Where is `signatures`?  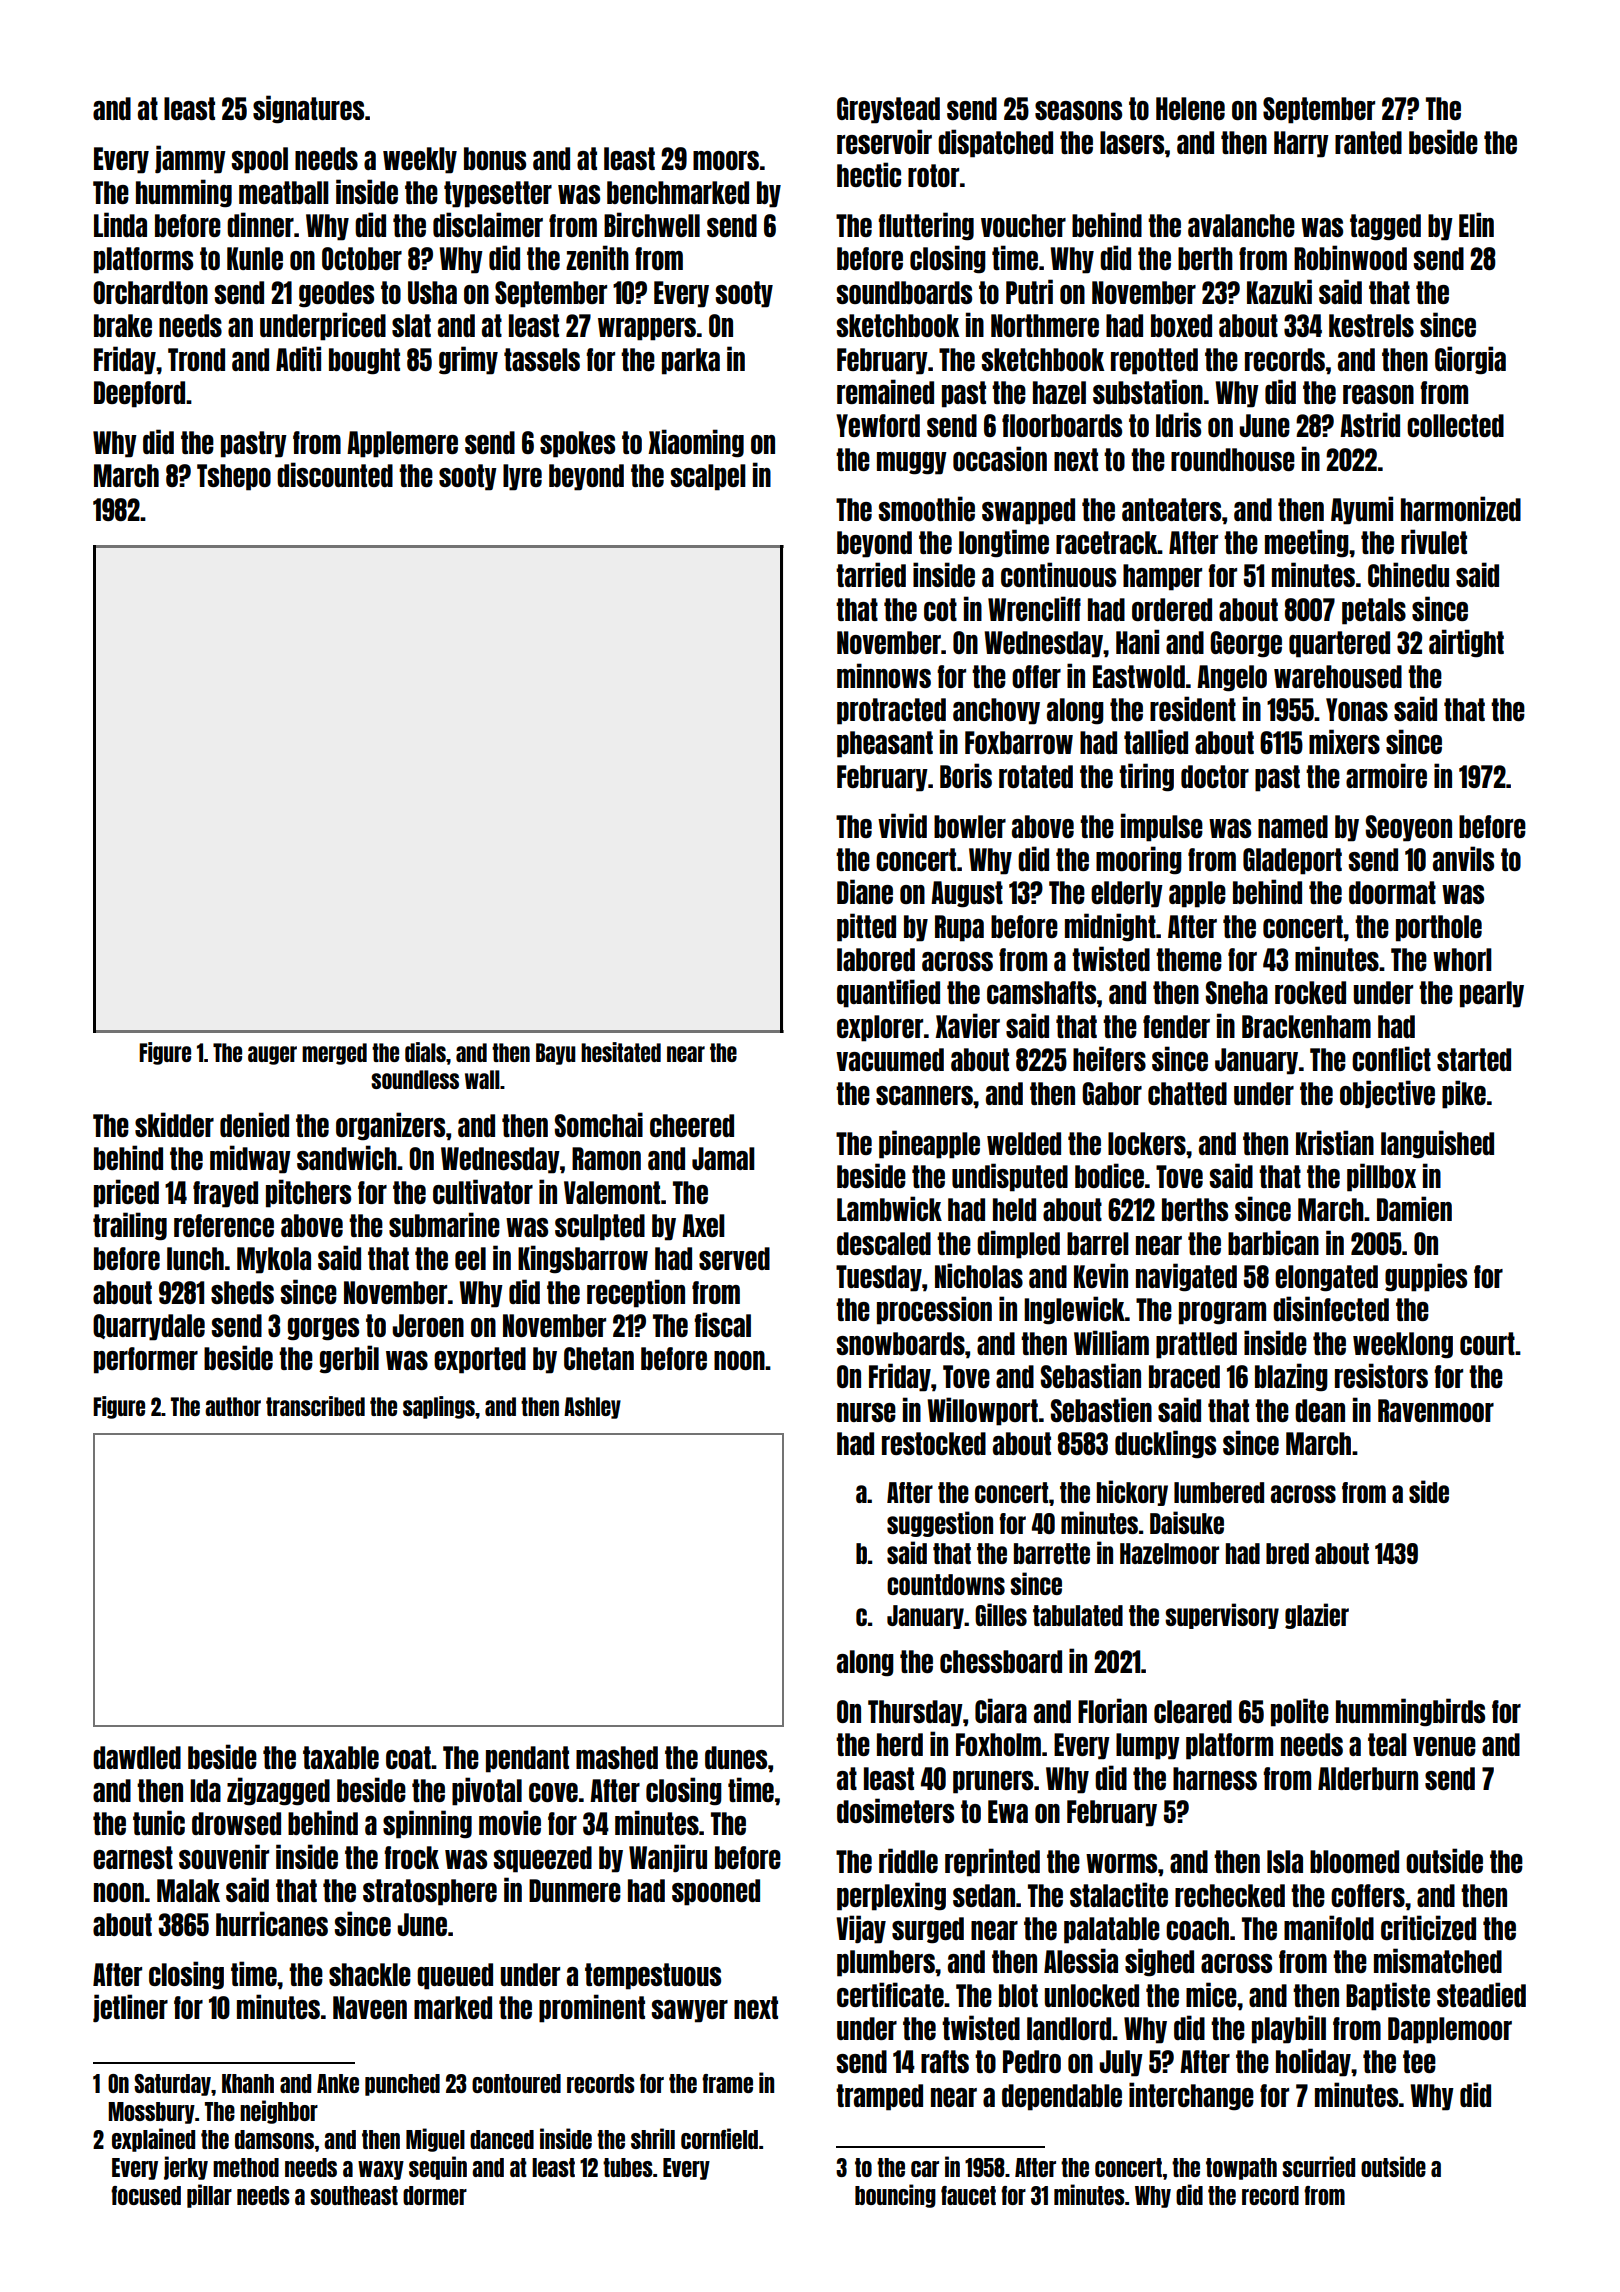 signatures is located at coordinates (308, 109).
